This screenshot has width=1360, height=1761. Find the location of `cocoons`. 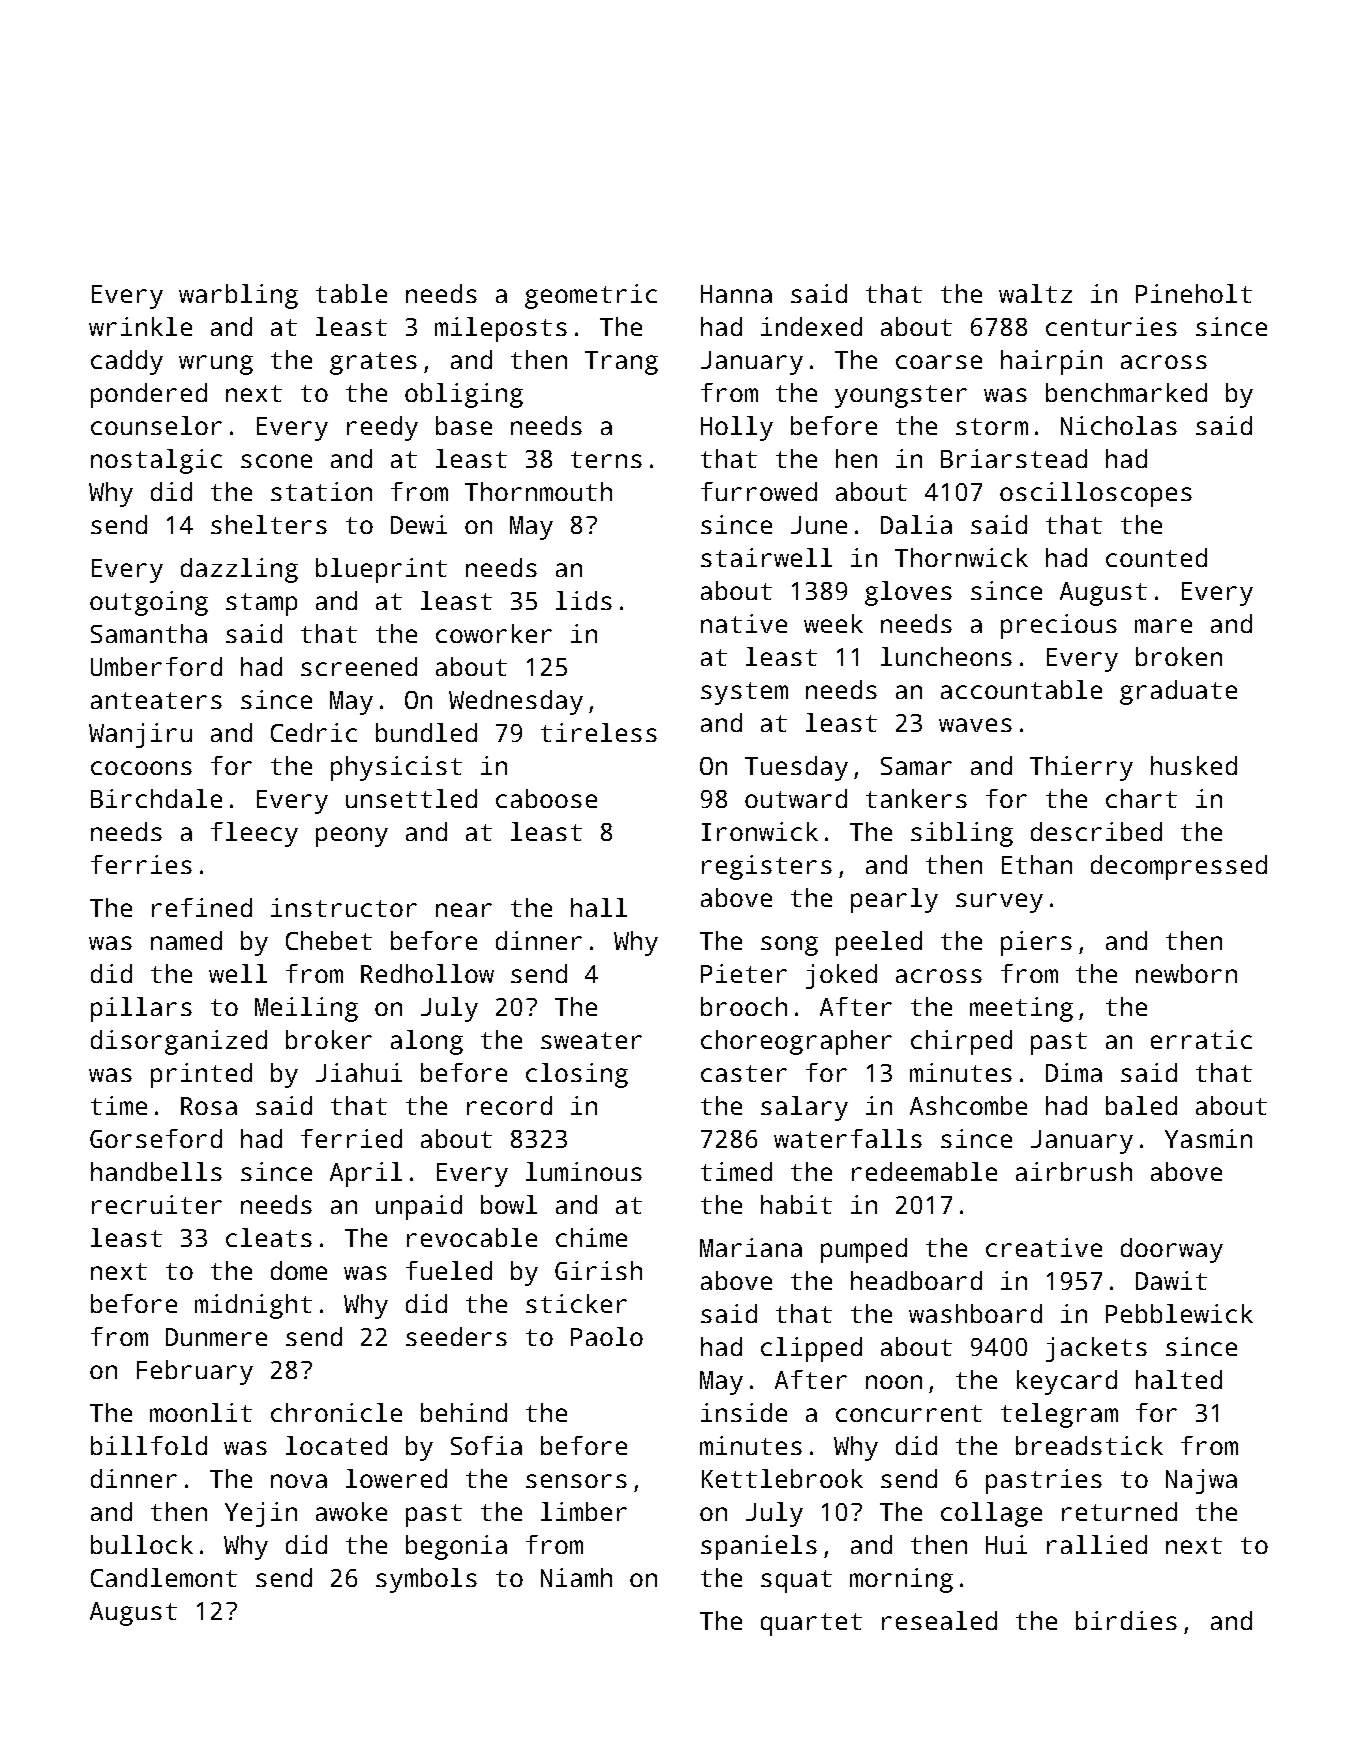

cocoons is located at coordinates (141, 768).
